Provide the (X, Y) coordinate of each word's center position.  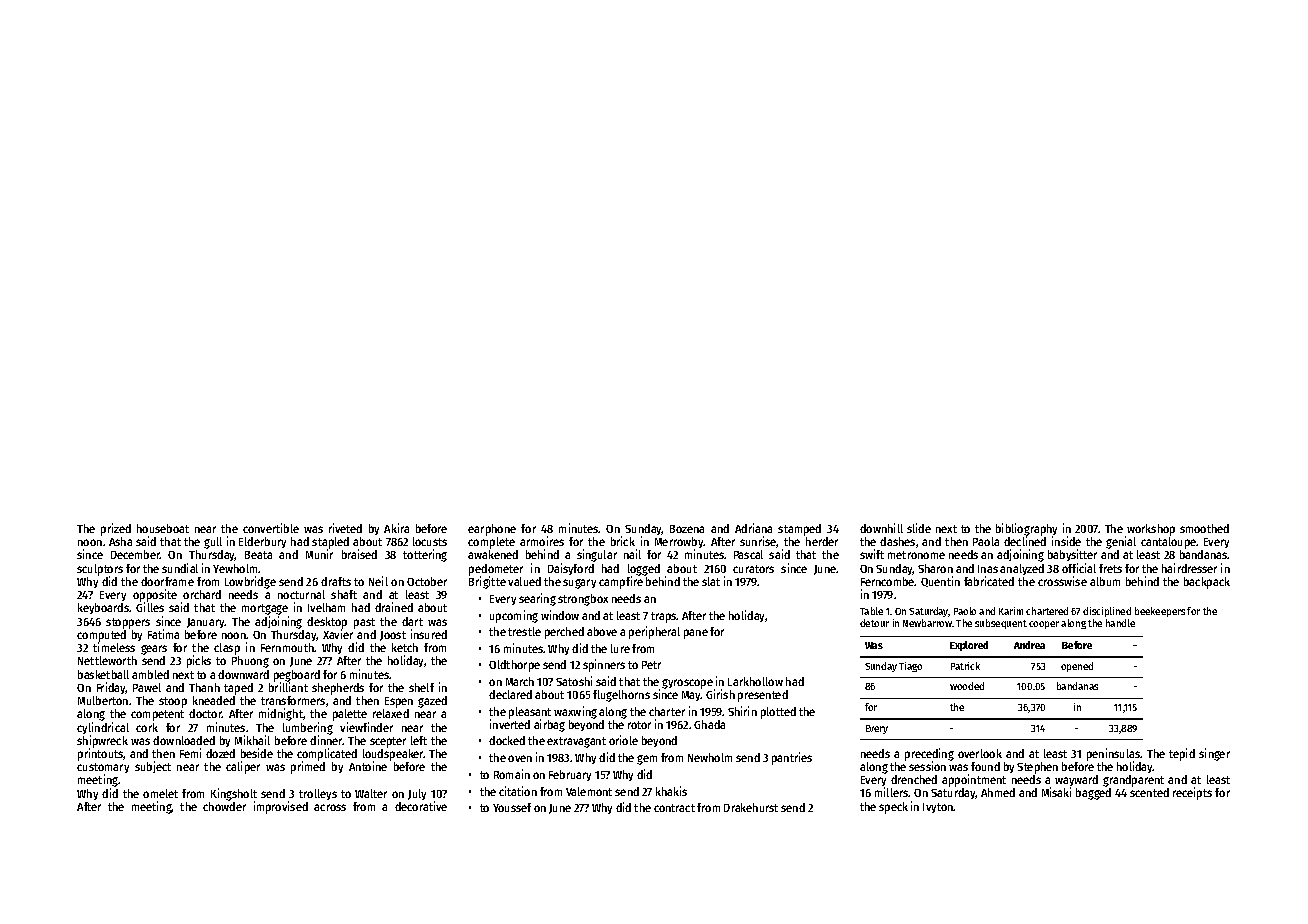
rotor (639, 725)
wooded (967, 686)
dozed (220, 753)
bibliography (1026, 530)
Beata (258, 555)
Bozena (687, 529)
